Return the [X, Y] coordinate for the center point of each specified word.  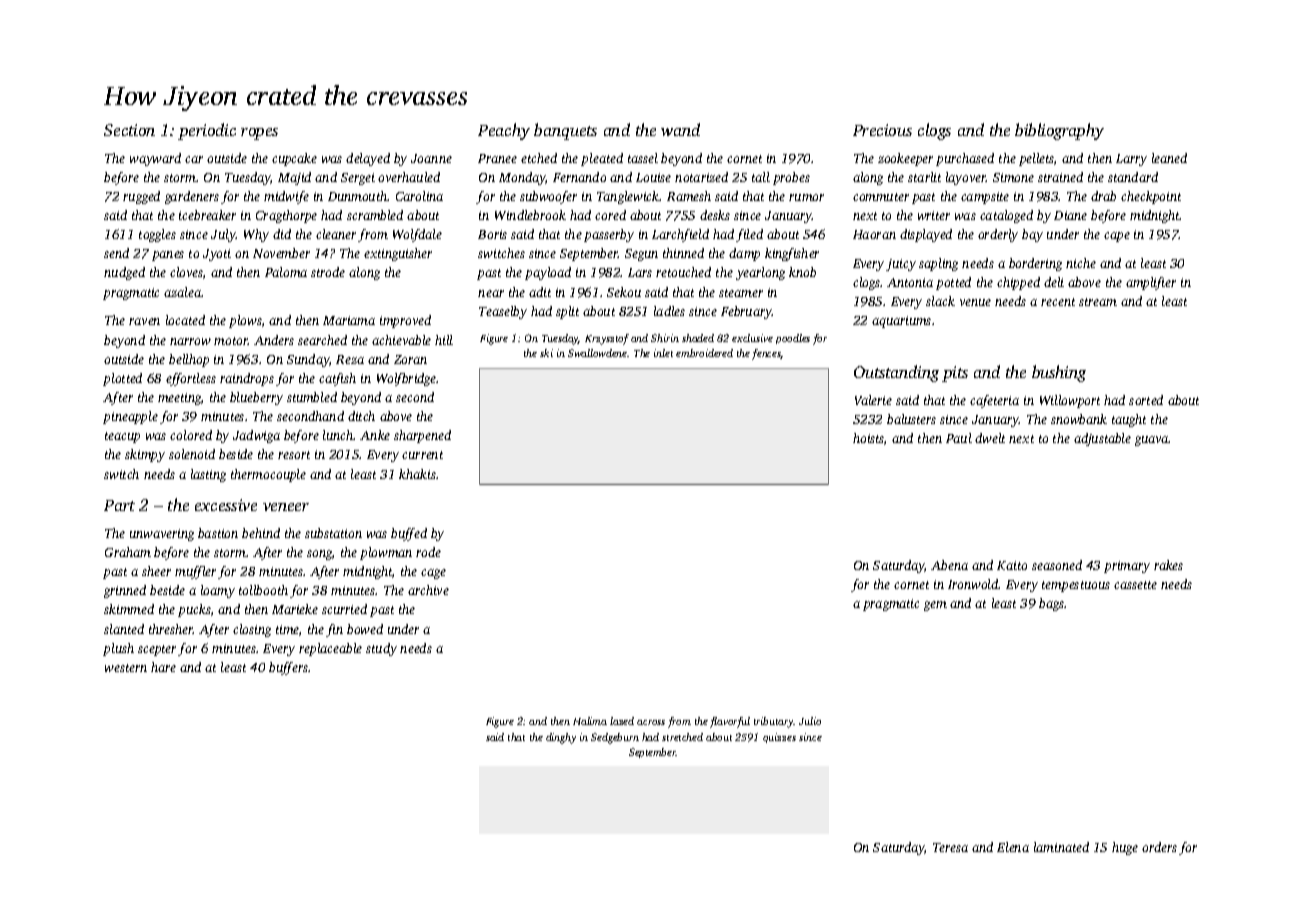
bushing [1059, 373]
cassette [1135, 585]
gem [935, 606]
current [422, 455]
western [126, 668]
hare [163, 667]
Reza [350, 359]
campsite [985, 198]
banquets [565, 131]
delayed [368, 159]
